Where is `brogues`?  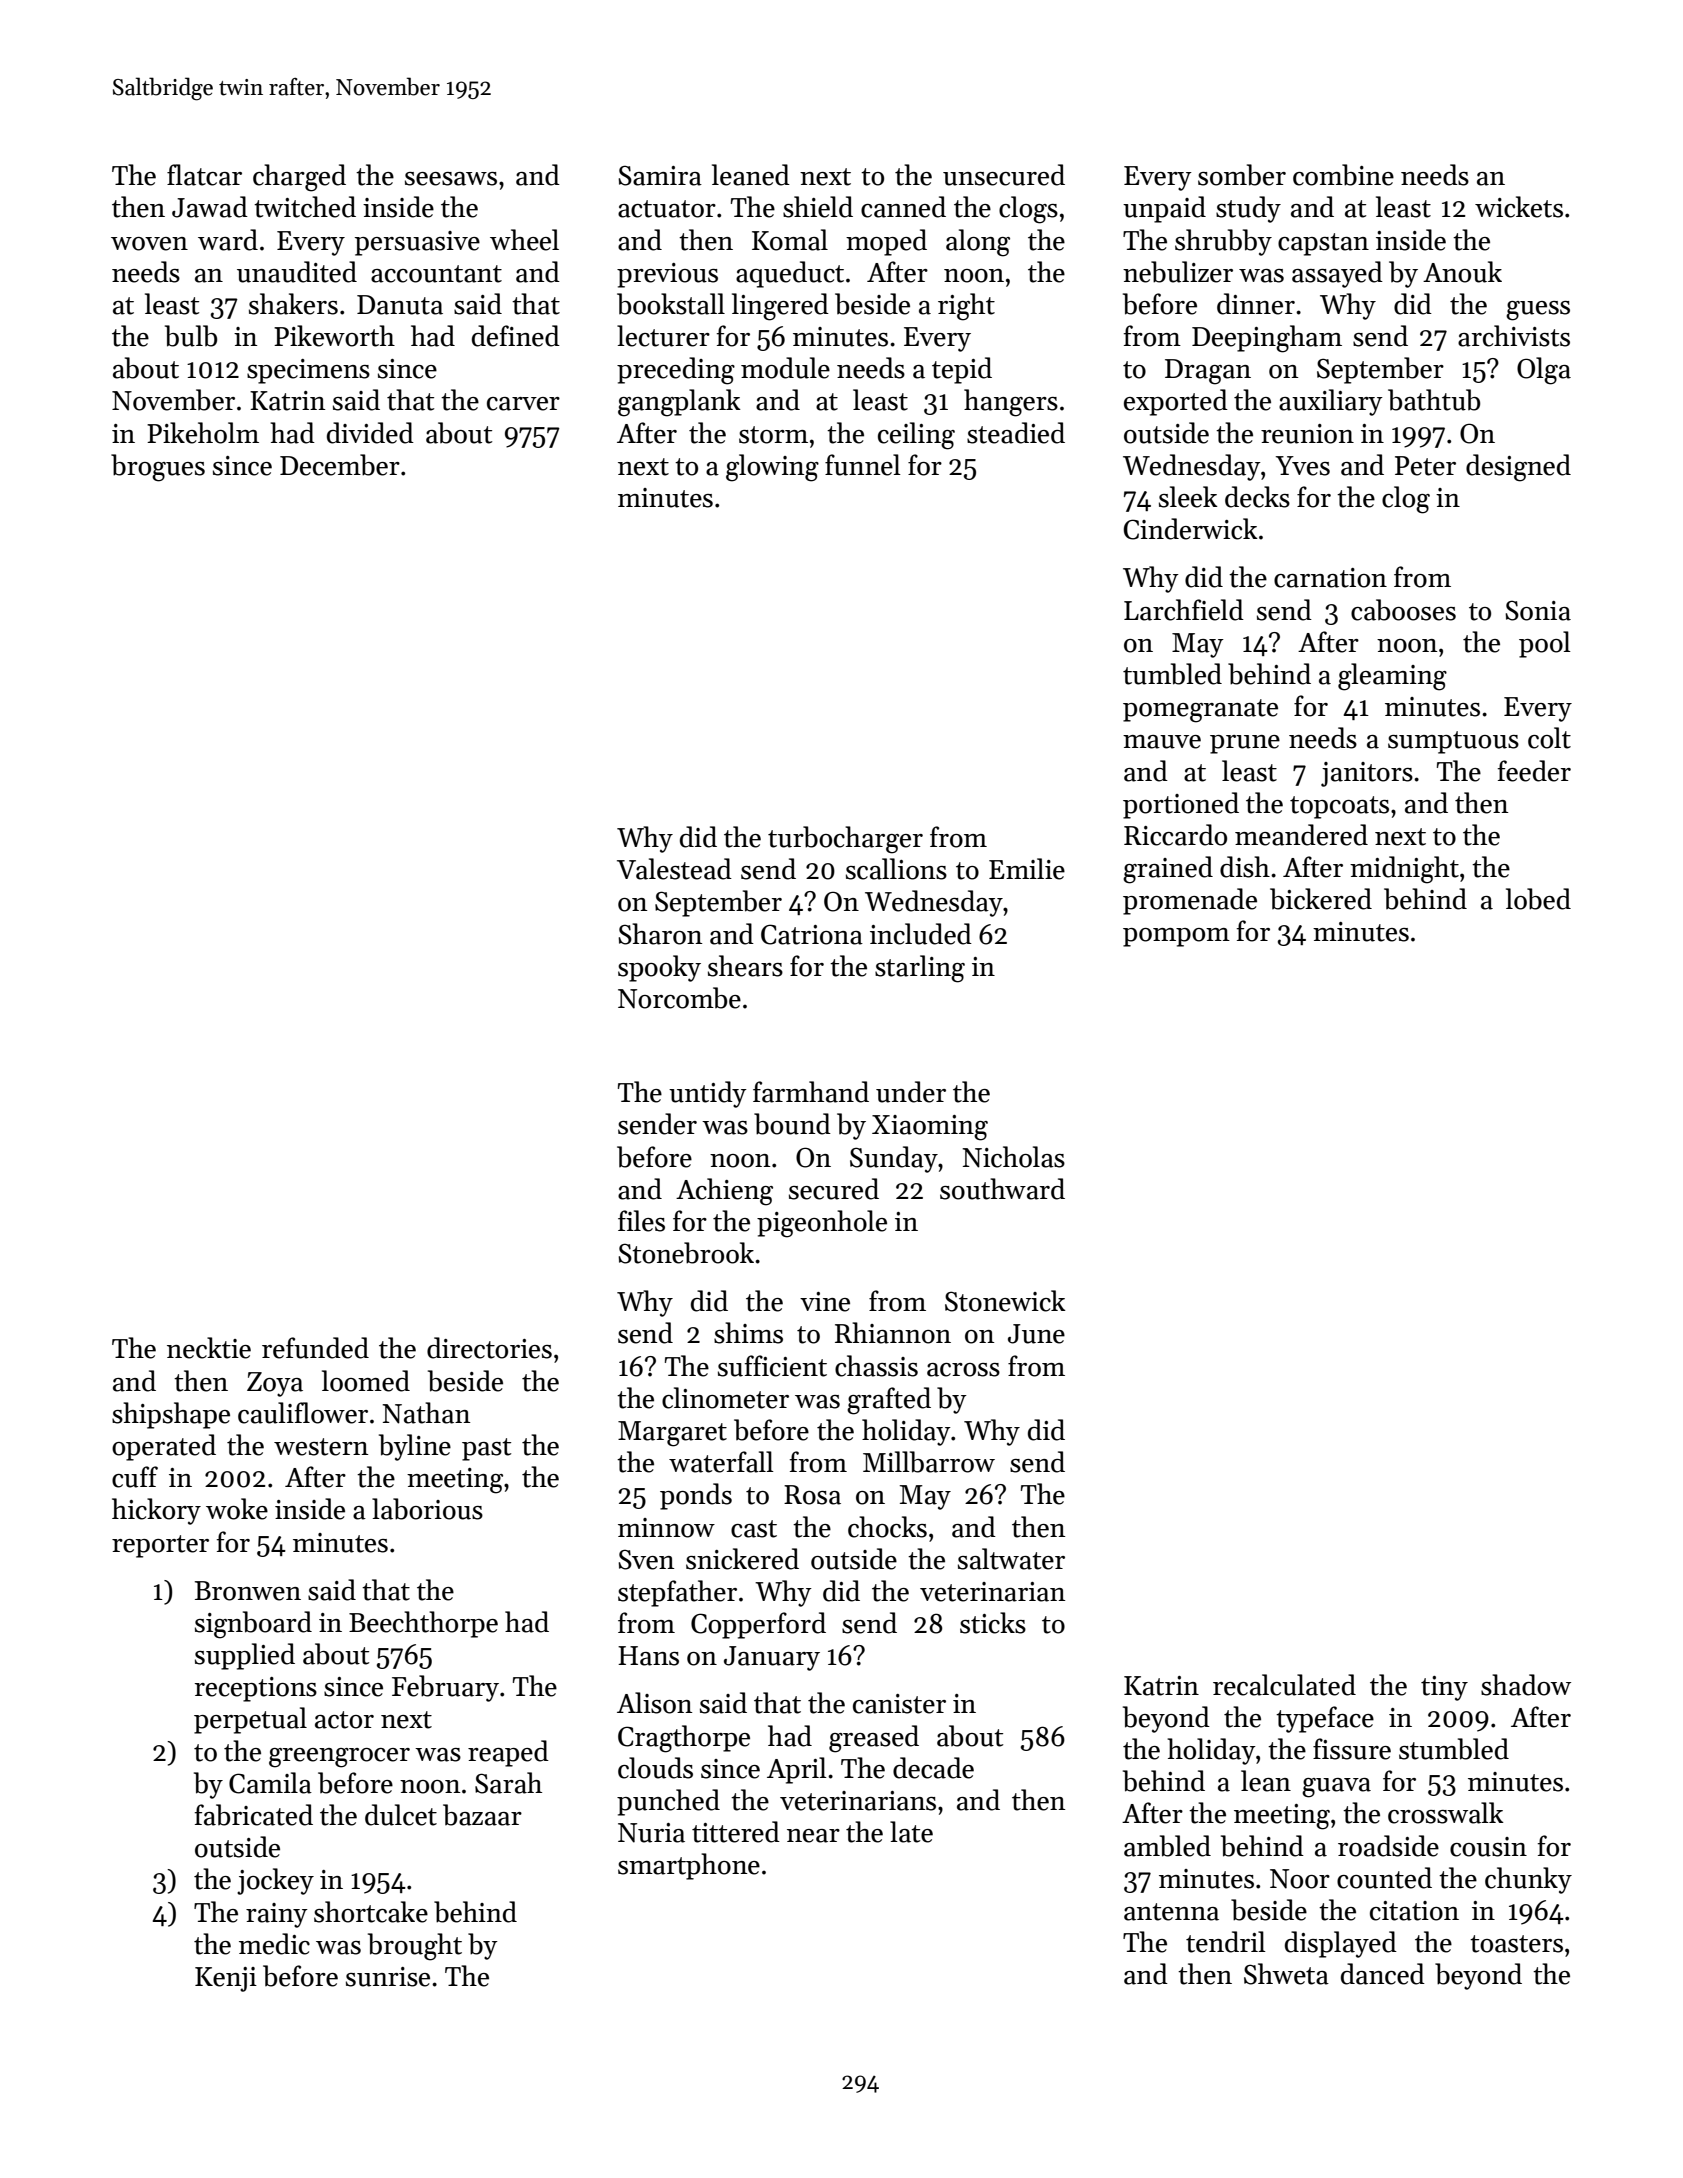
brogues is located at coordinates (158, 468).
